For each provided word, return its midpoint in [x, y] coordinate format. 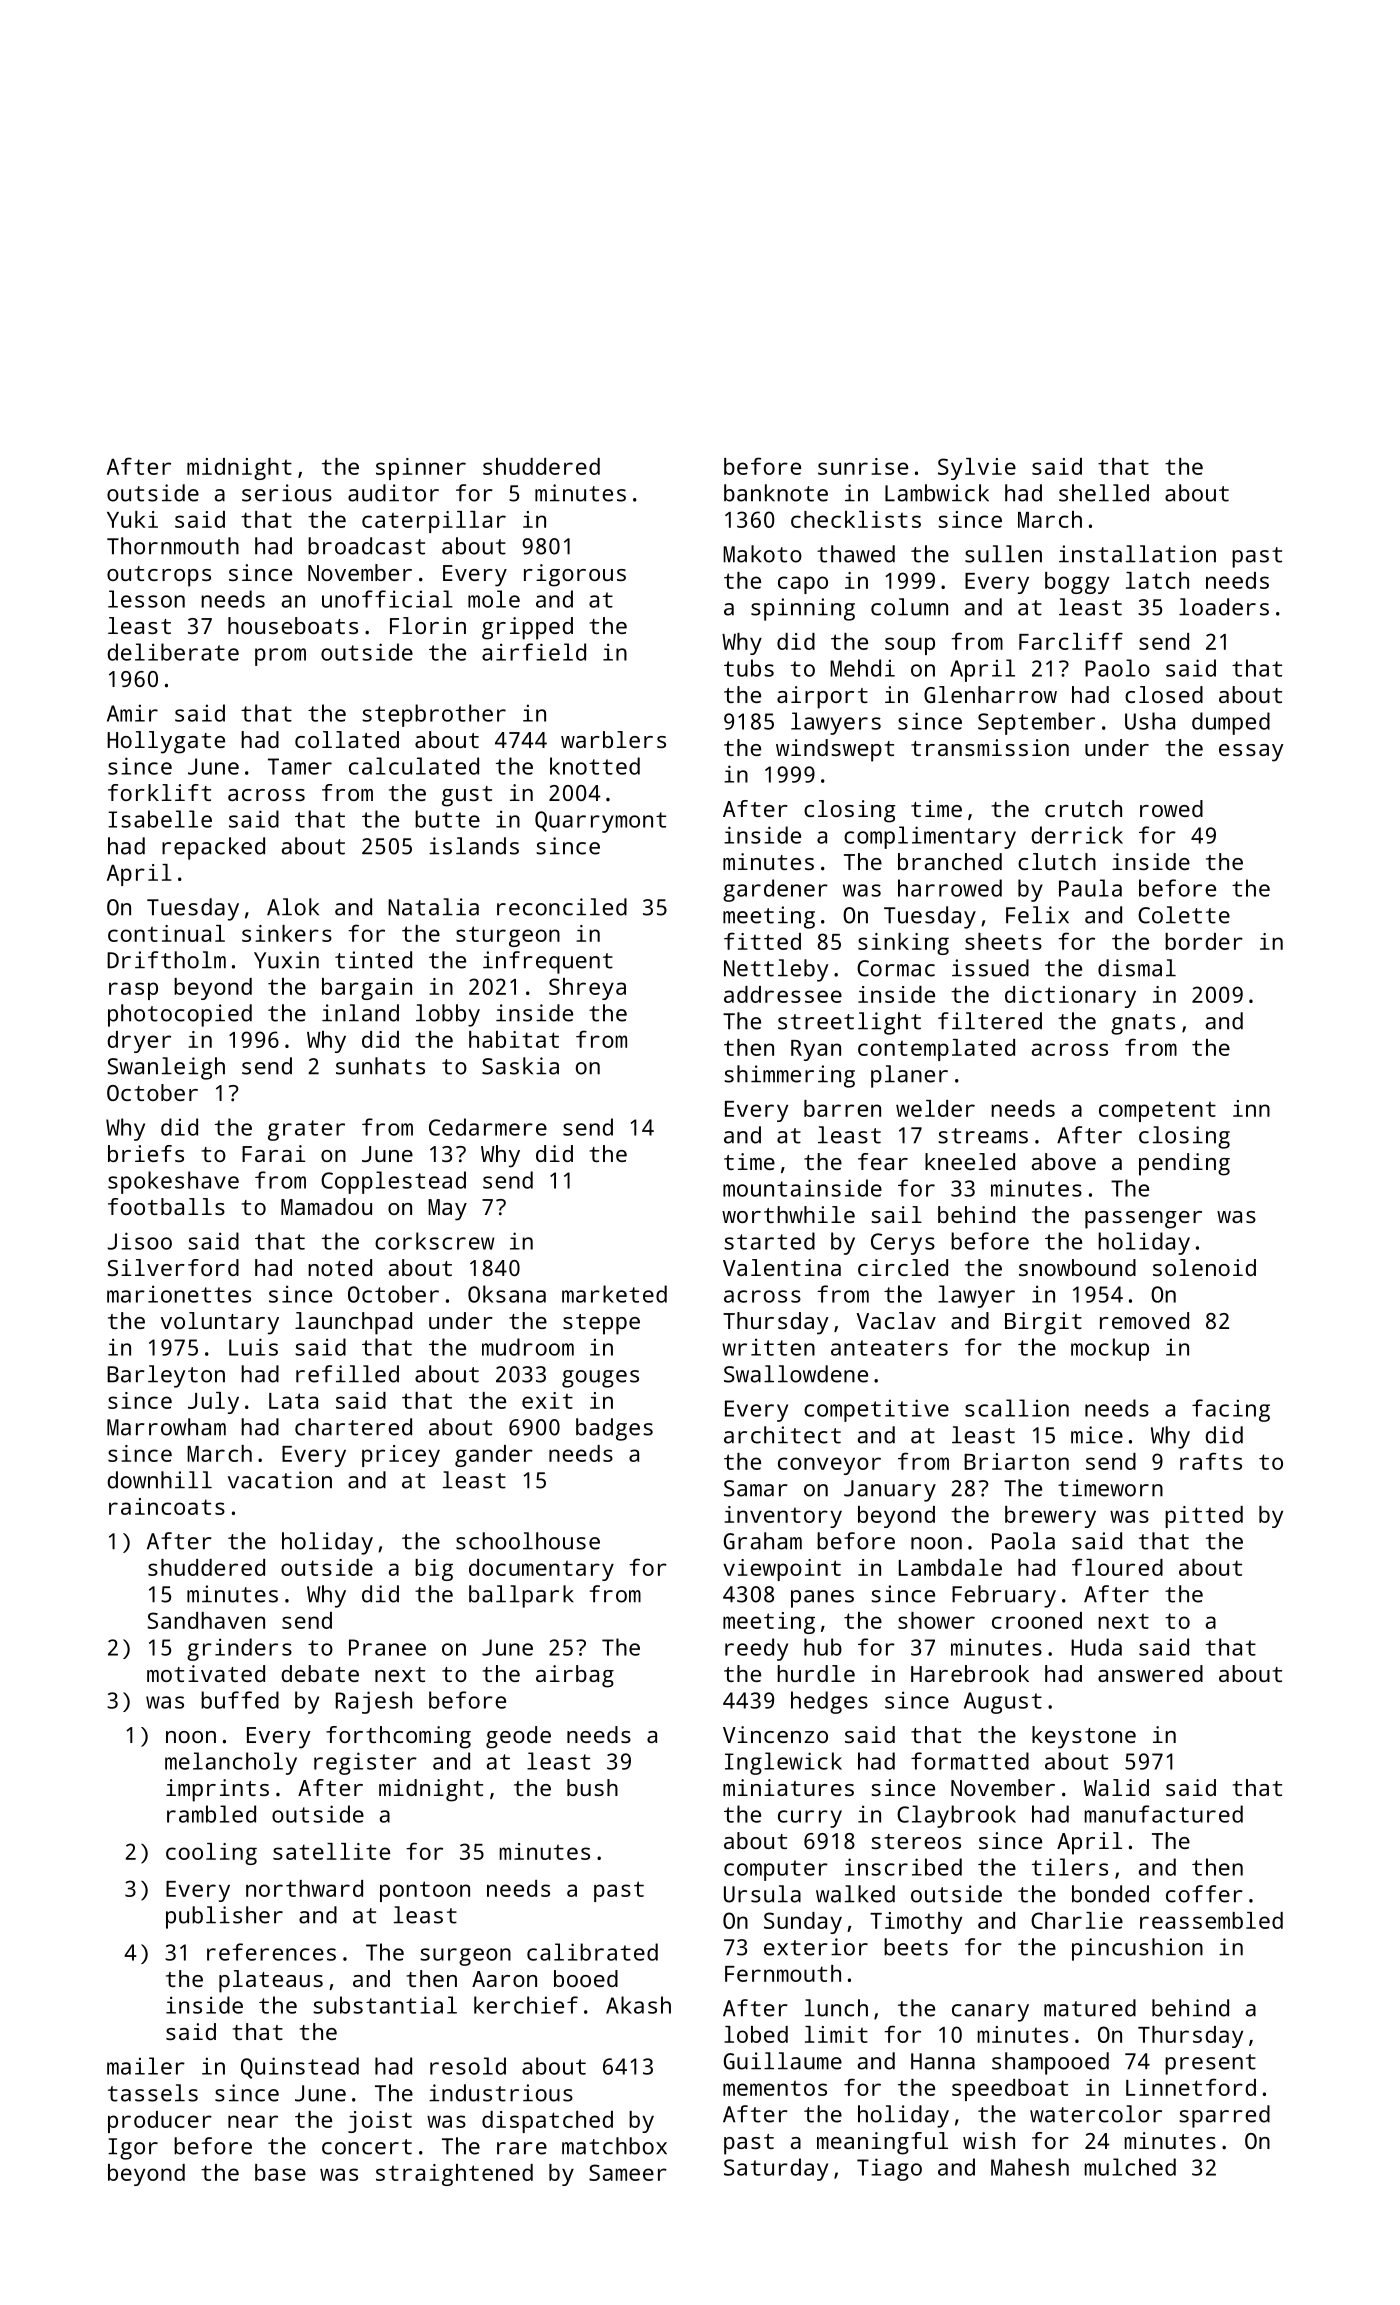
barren [842, 1108]
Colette [1184, 915]
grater [306, 1130]
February [1004, 1596]
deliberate [173, 652]
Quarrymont [600, 822]
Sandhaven [206, 1620]
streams [983, 1136]
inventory [783, 1517]
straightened [454, 2175]
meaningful [882, 2143]
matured [1090, 2008]
